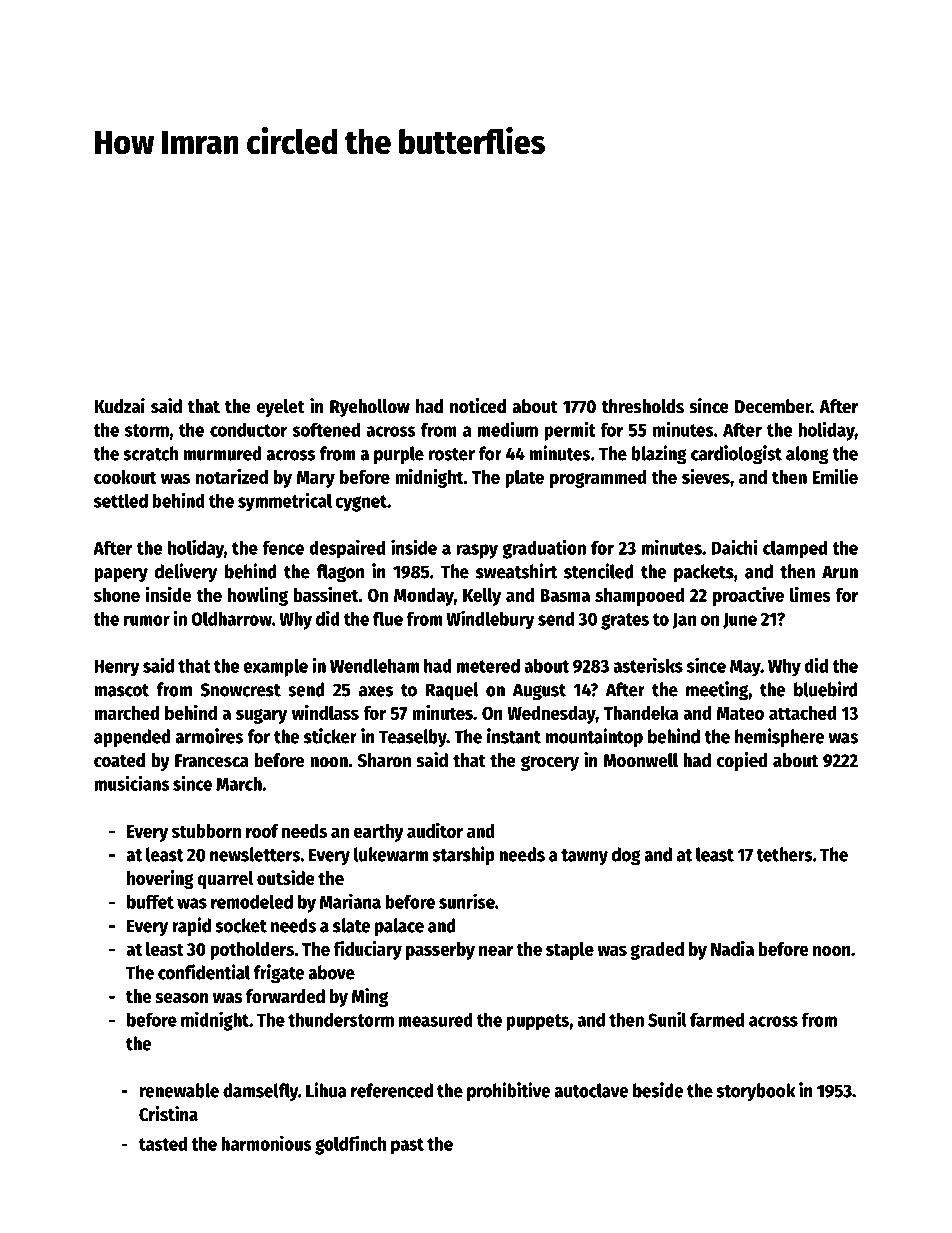 The image size is (952, 1233). I want to click on tethers, so click(784, 854).
